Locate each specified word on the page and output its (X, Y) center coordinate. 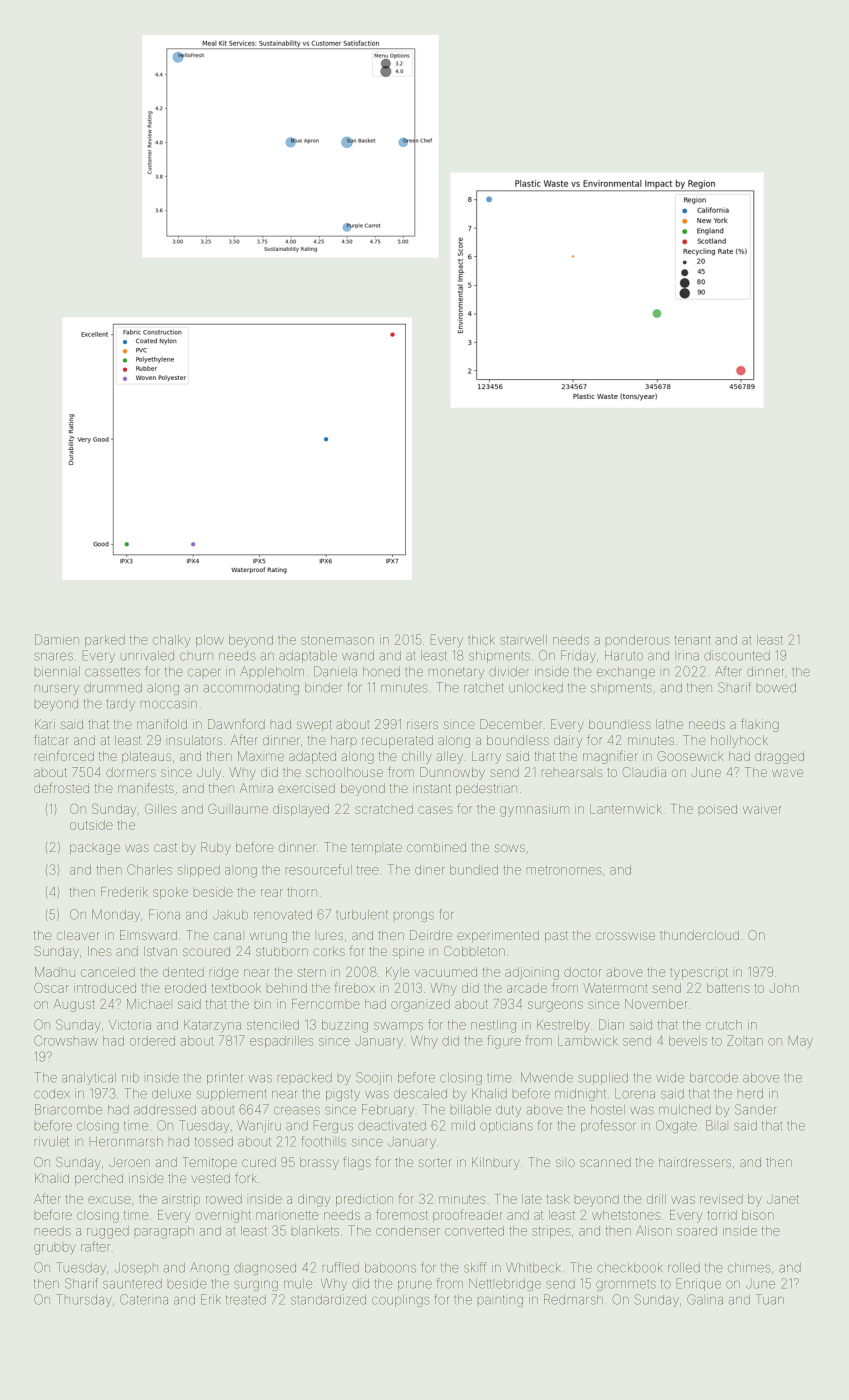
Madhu (55, 972)
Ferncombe (326, 1004)
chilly (417, 757)
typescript (699, 974)
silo (565, 1163)
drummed (113, 688)
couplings (401, 1301)
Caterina (144, 1299)
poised (718, 809)
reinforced (64, 755)
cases (435, 810)
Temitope (210, 1163)
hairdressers (695, 1162)
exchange (626, 673)
